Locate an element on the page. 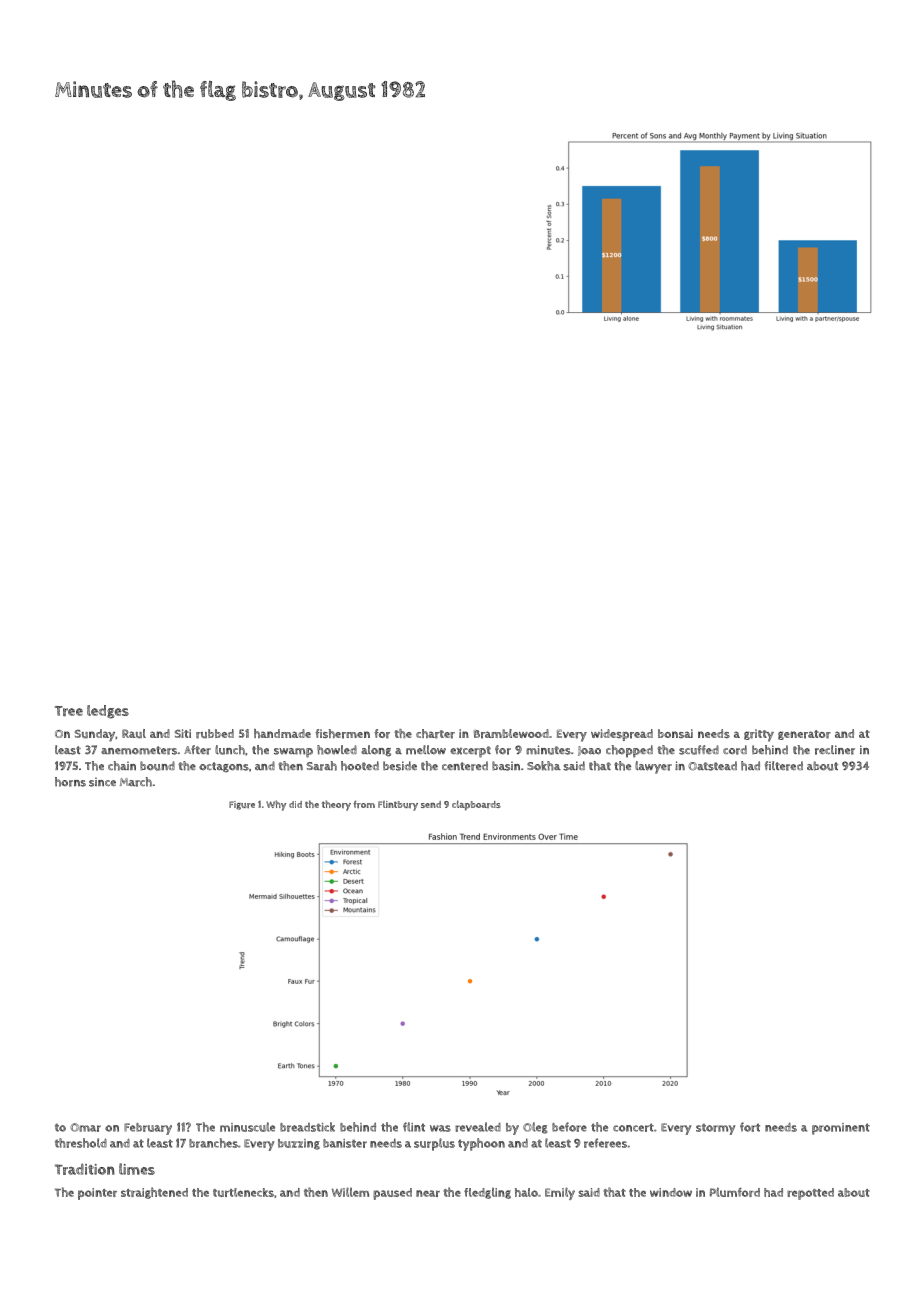  clapboards is located at coordinates (476, 805).
